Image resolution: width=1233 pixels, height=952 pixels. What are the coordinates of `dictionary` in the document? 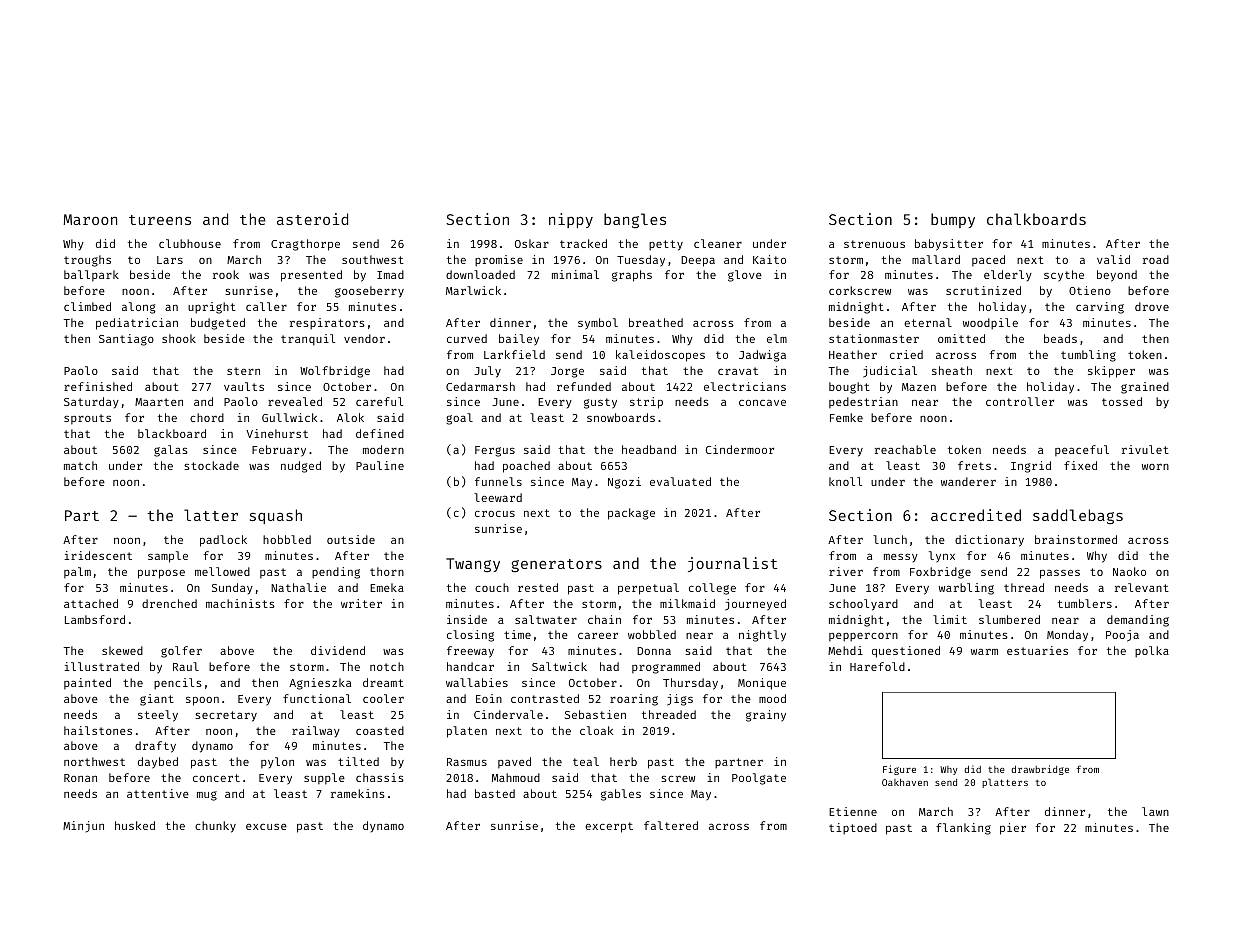 It's located at (989, 541).
